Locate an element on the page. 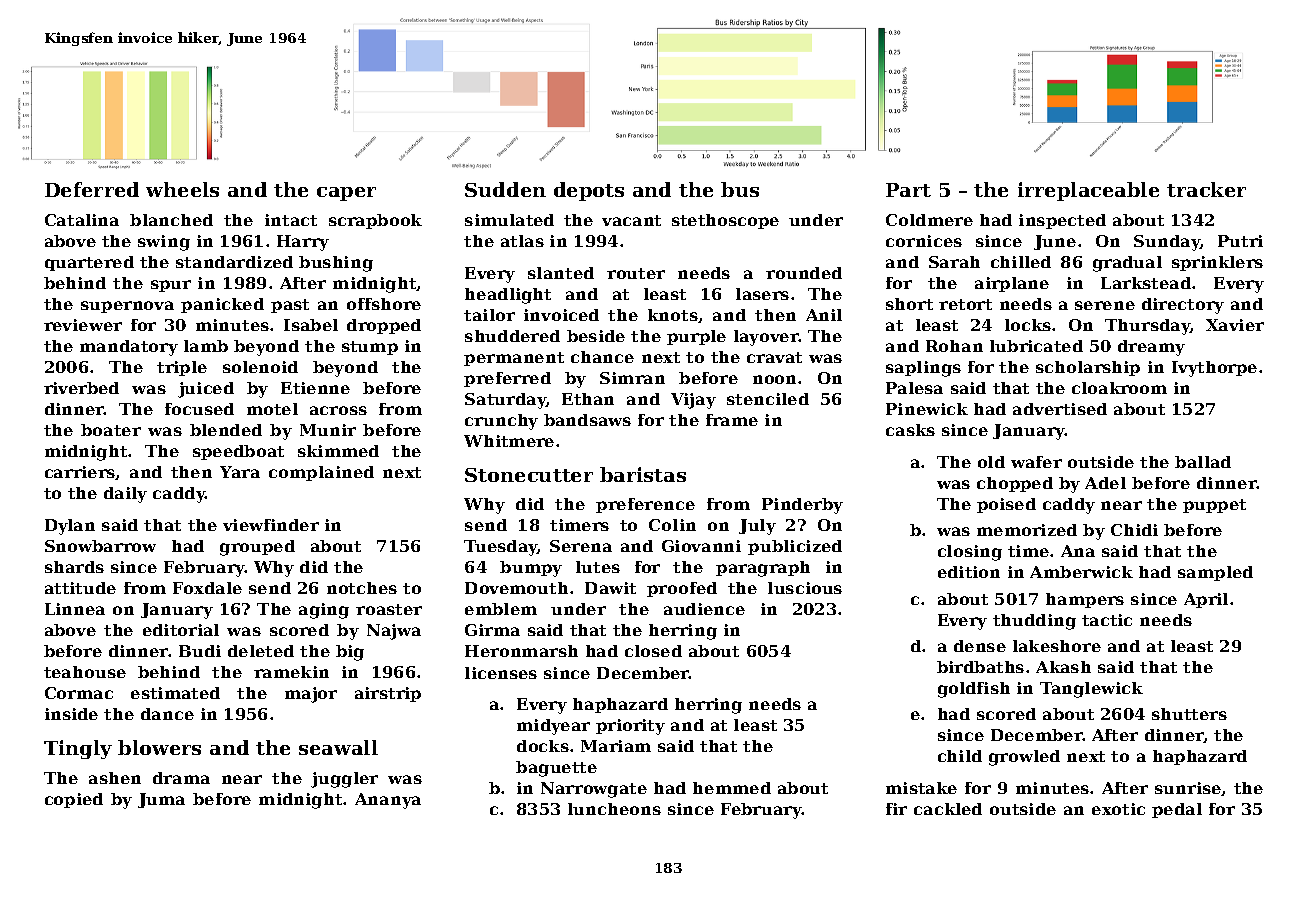  depots is located at coordinates (589, 191).
